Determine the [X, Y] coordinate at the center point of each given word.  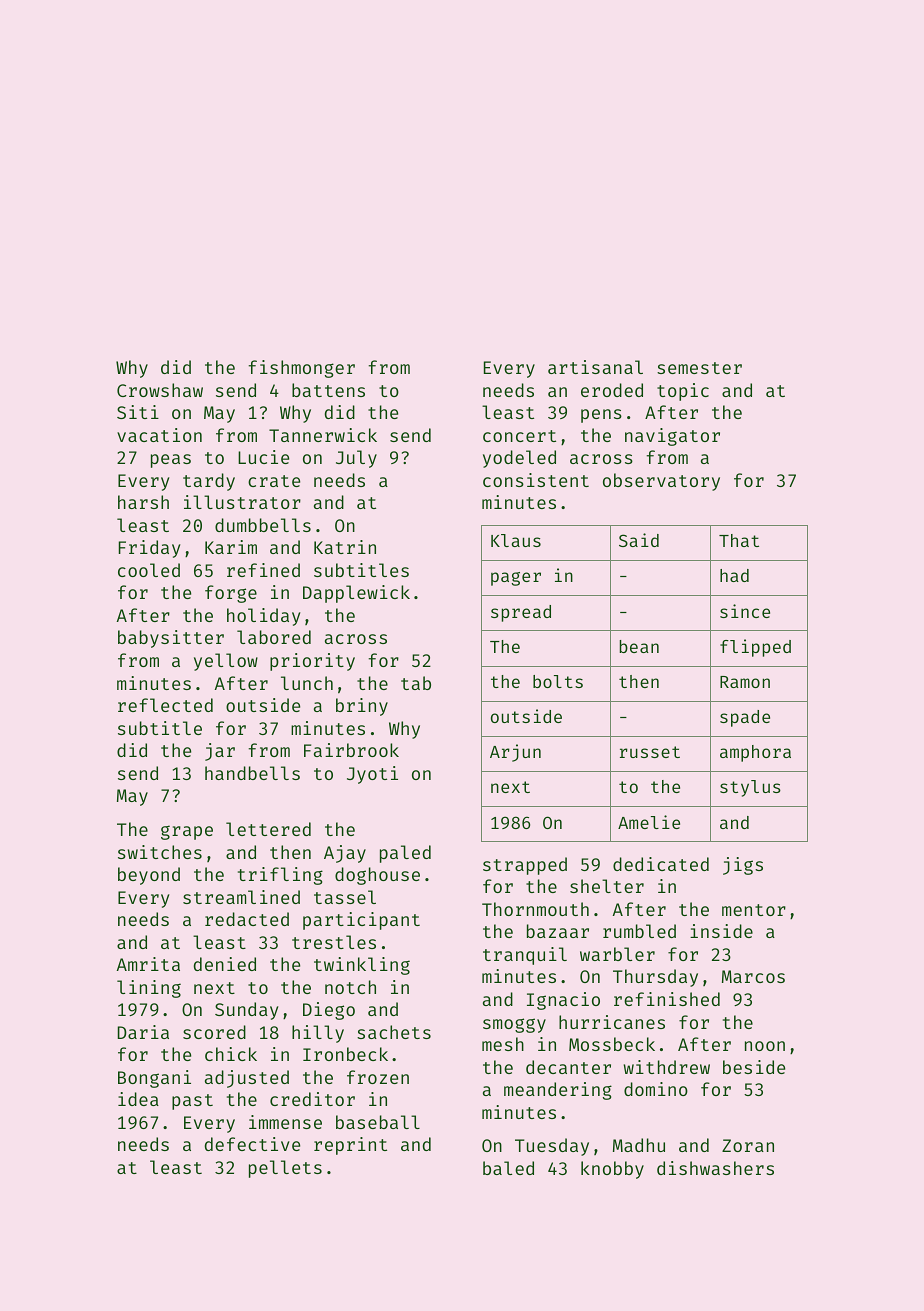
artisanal [595, 367]
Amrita [148, 964]
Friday [150, 549]
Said [639, 540]
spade [745, 718]
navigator [672, 437]
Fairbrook [351, 750]
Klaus [516, 540]
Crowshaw [160, 390]
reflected [165, 705]
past [192, 1102]
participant [361, 921]
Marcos [753, 976]
